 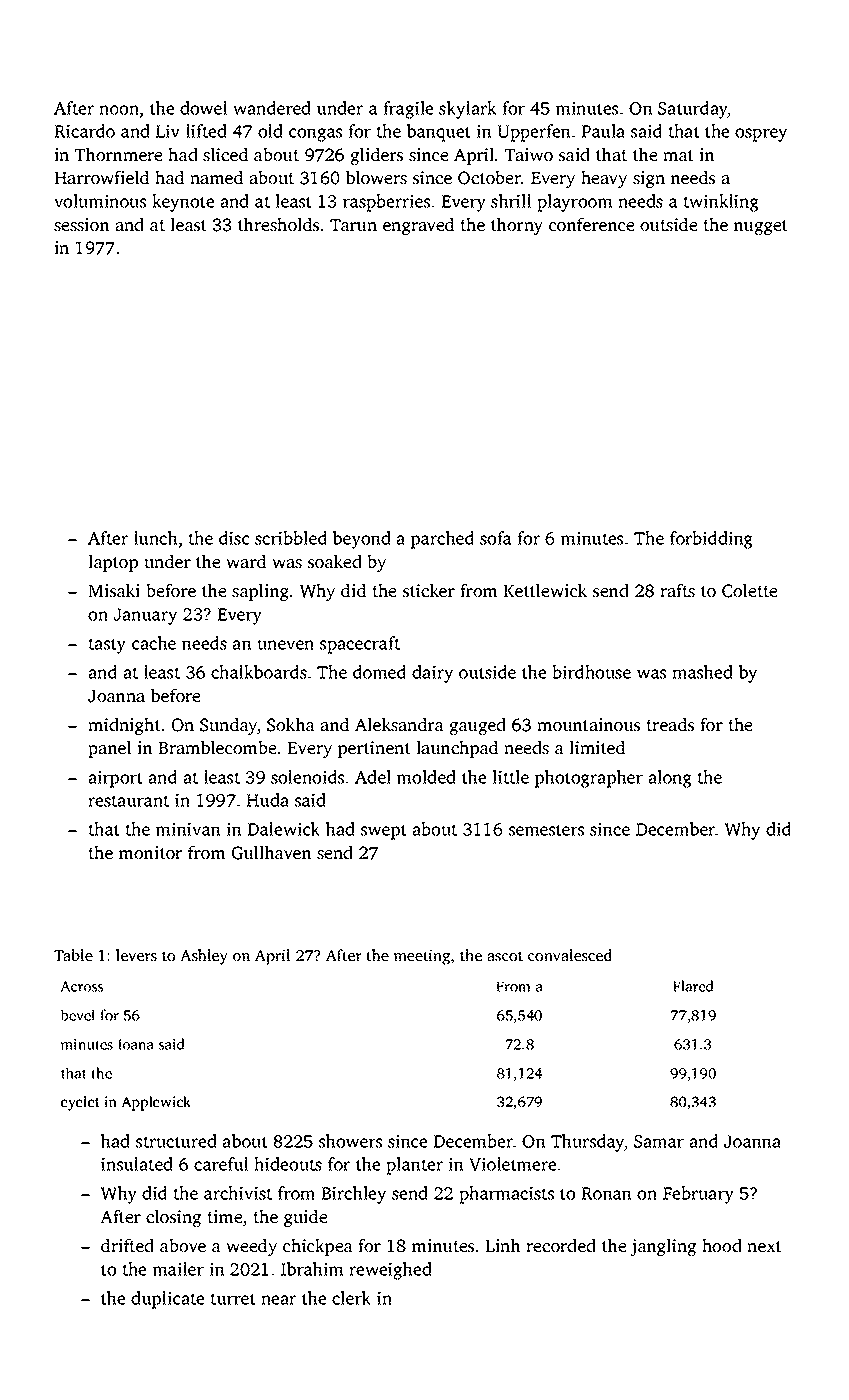 What do you see at coordinates (361, 540) in the page?
I see `beyond` at bounding box center [361, 540].
